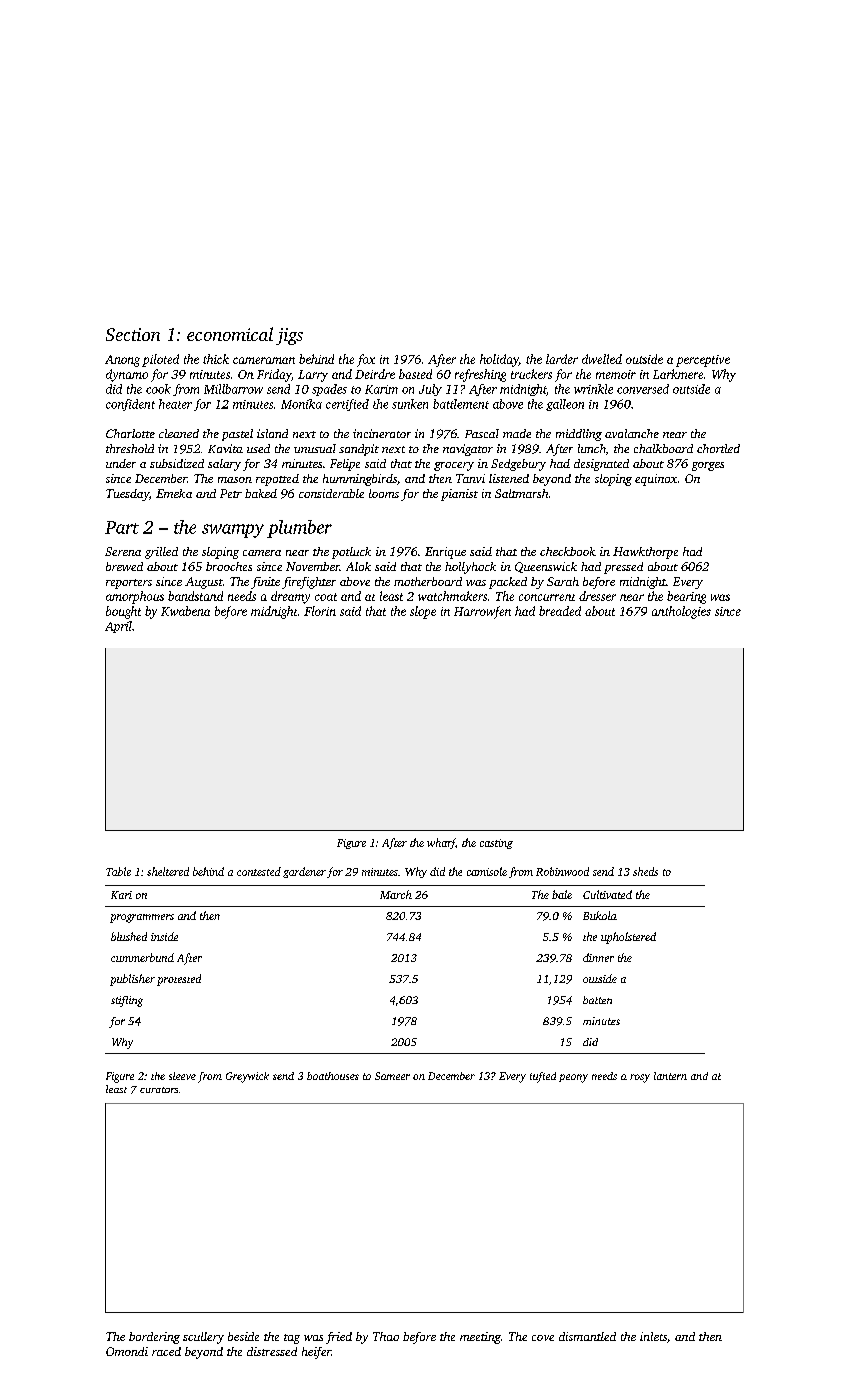 The image size is (849, 1400). What do you see at coordinates (653, 1336) in the document?
I see `inlets` at bounding box center [653, 1336].
